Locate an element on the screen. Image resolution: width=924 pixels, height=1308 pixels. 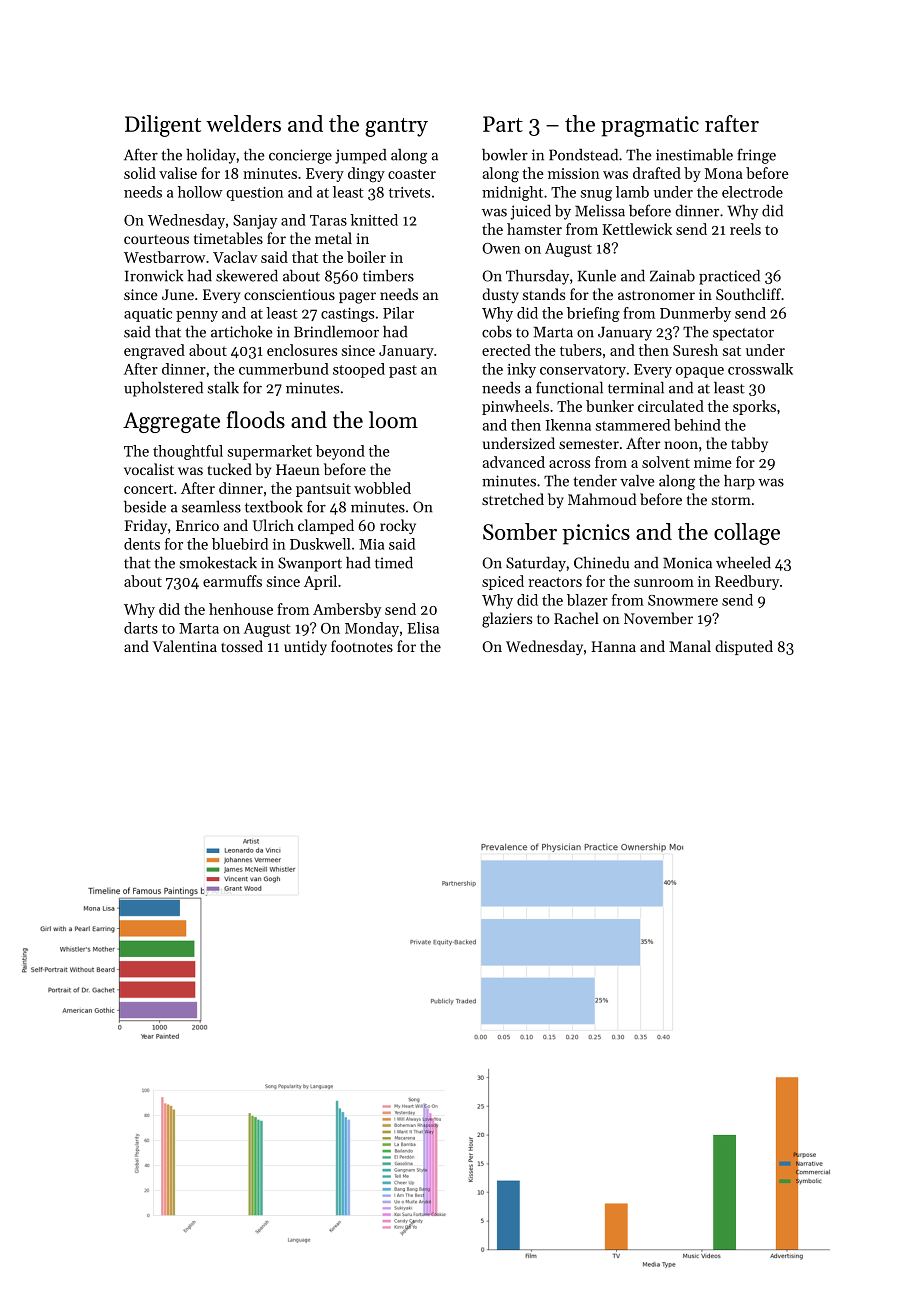
Reedbury is located at coordinates (747, 582).
